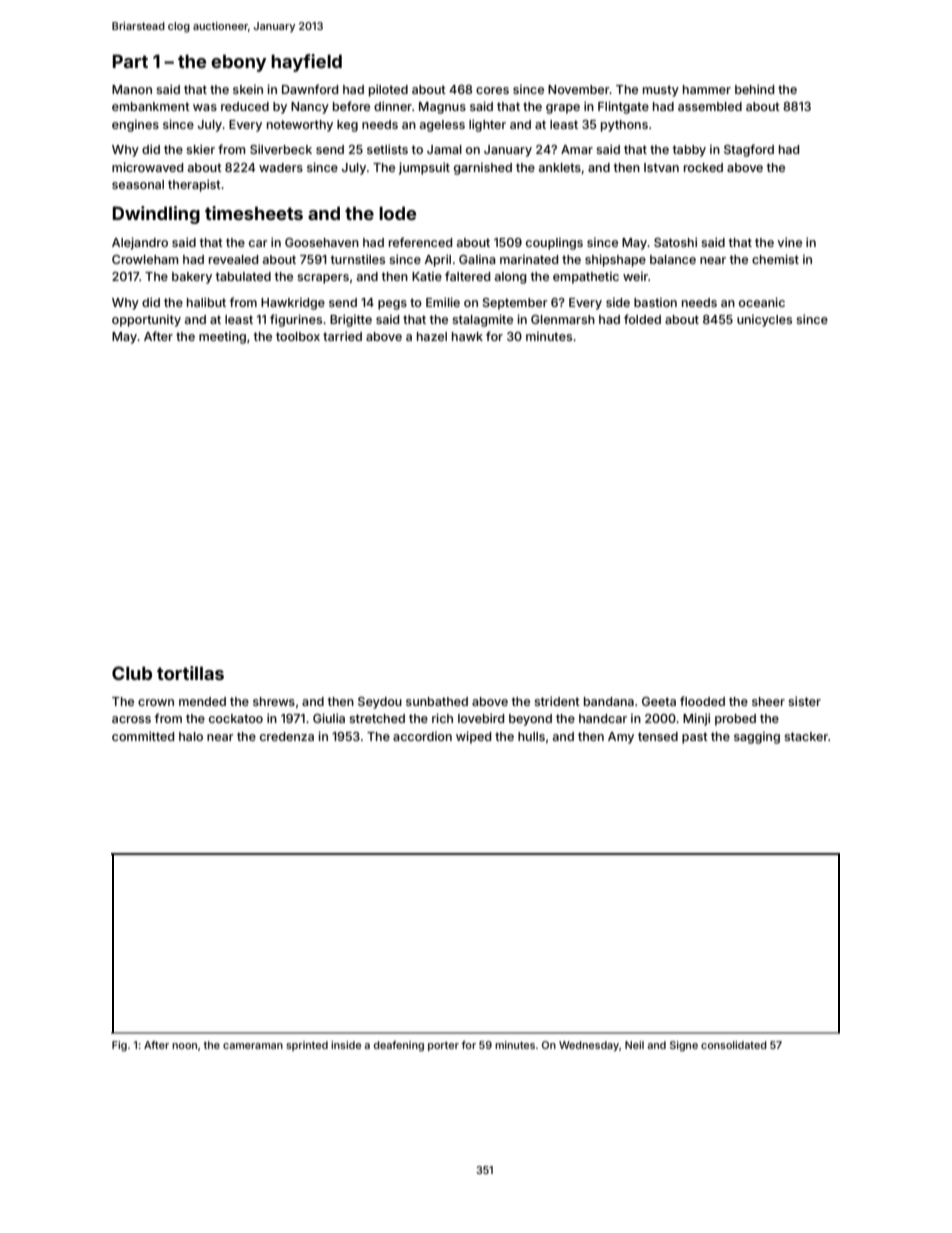  I want to click on porter, so click(443, 1046).
